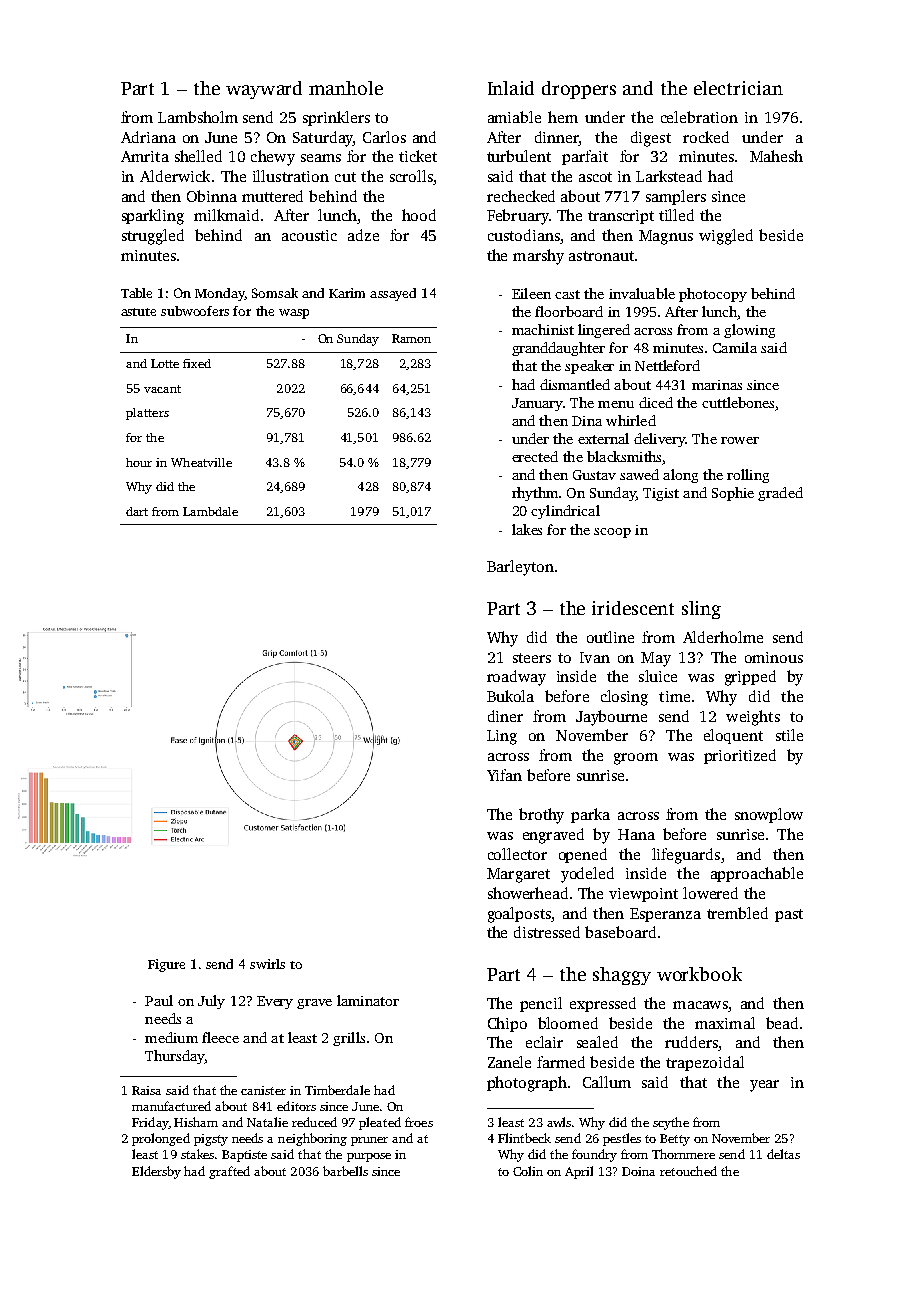 This document has width=924, height=1314. I want to click on glowing, so click(749, 331).
